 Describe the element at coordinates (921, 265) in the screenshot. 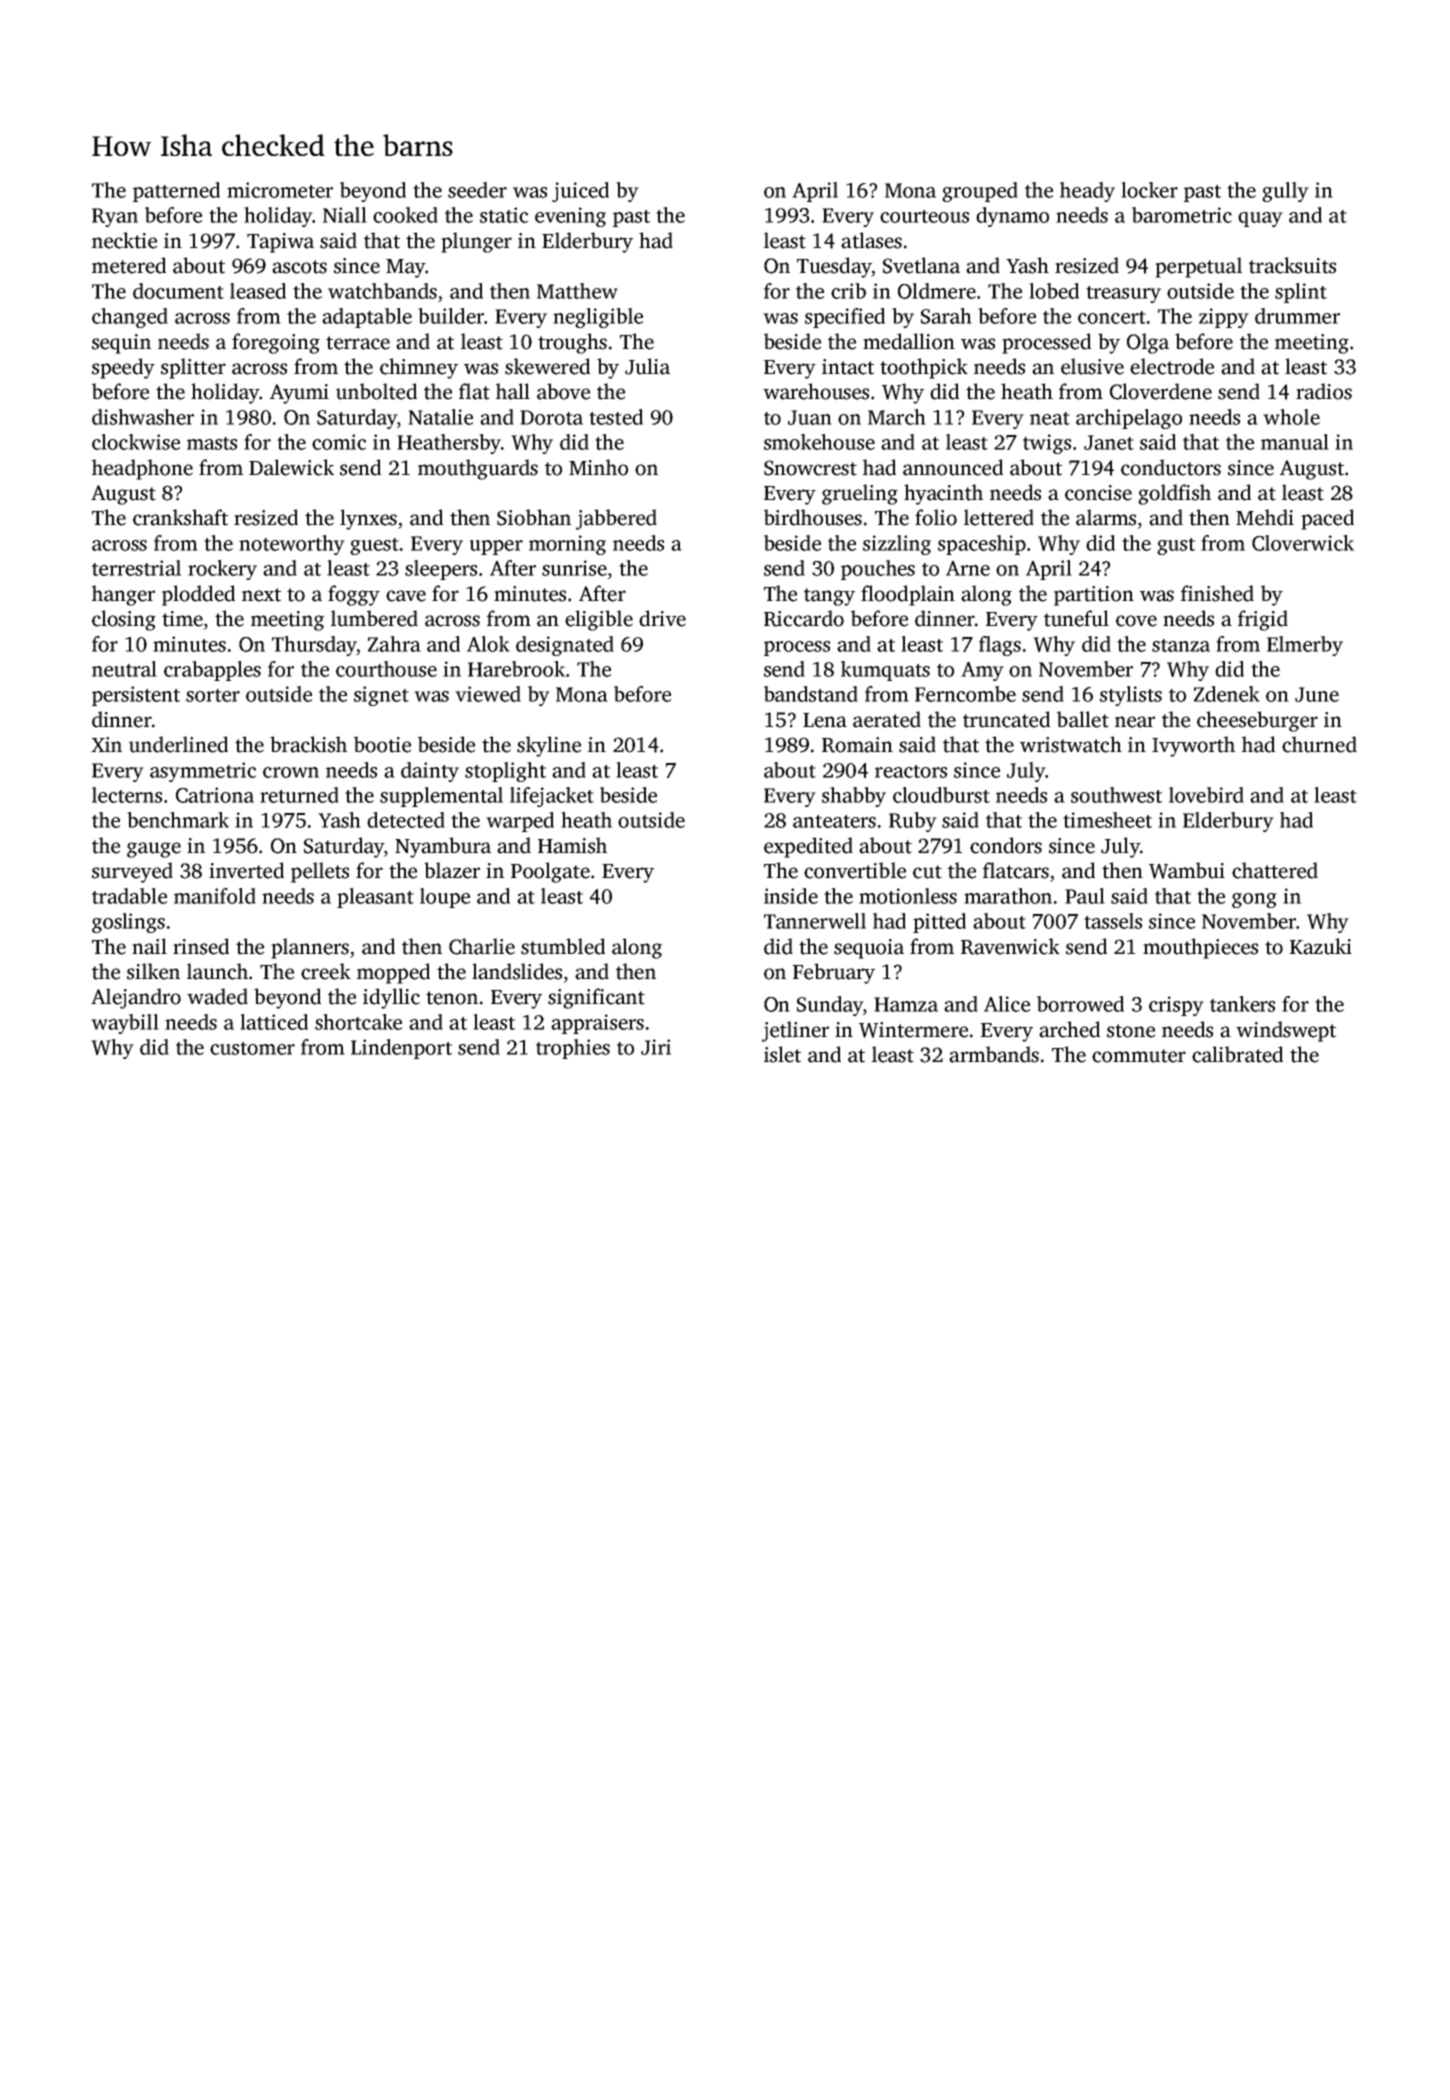

I see `Svetlana` at that location.
